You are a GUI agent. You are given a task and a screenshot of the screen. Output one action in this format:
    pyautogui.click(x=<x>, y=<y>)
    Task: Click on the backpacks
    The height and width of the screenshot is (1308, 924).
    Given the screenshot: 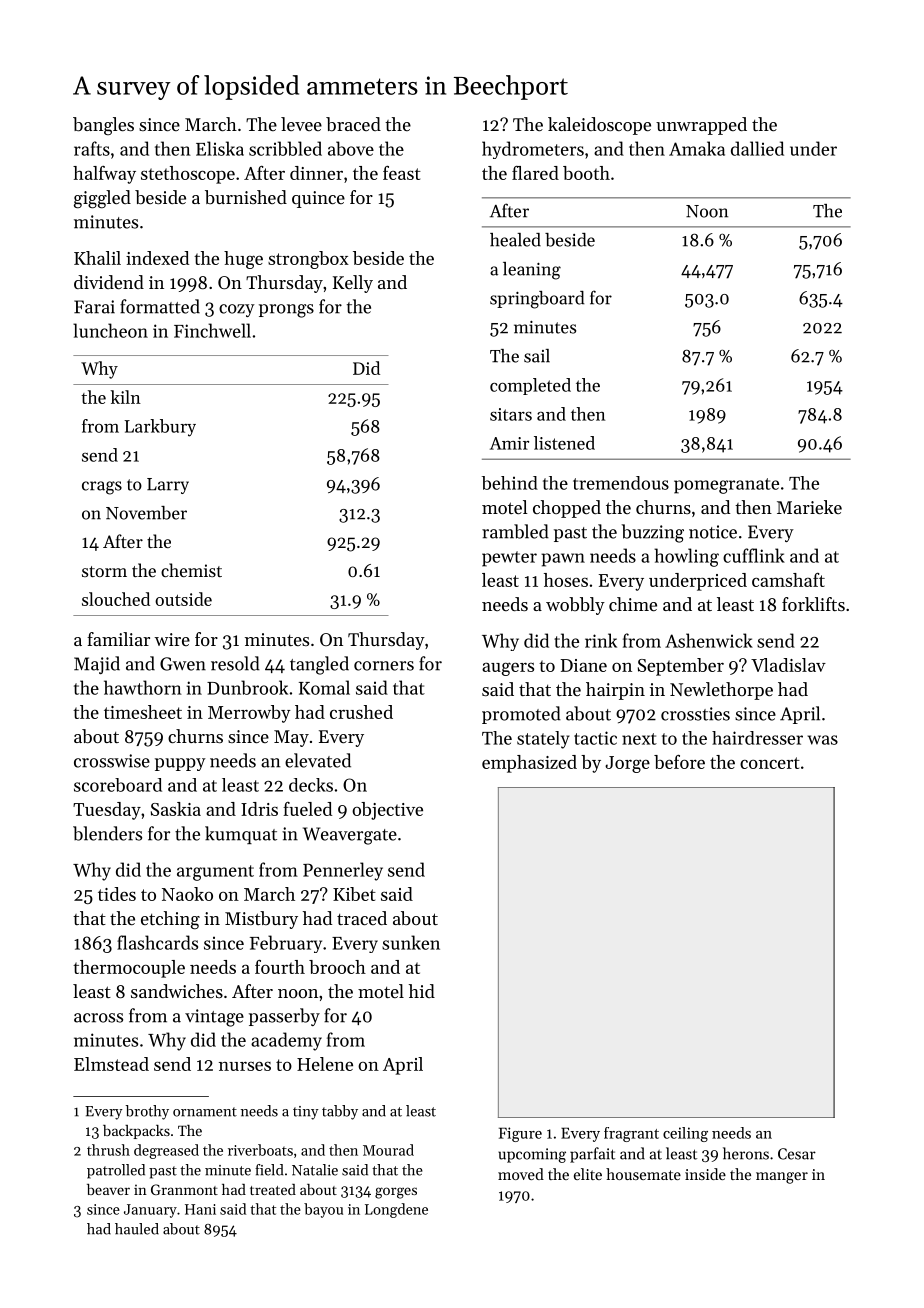 What is the action you would take?
    pyautogui.click(x=136, y=1132)
